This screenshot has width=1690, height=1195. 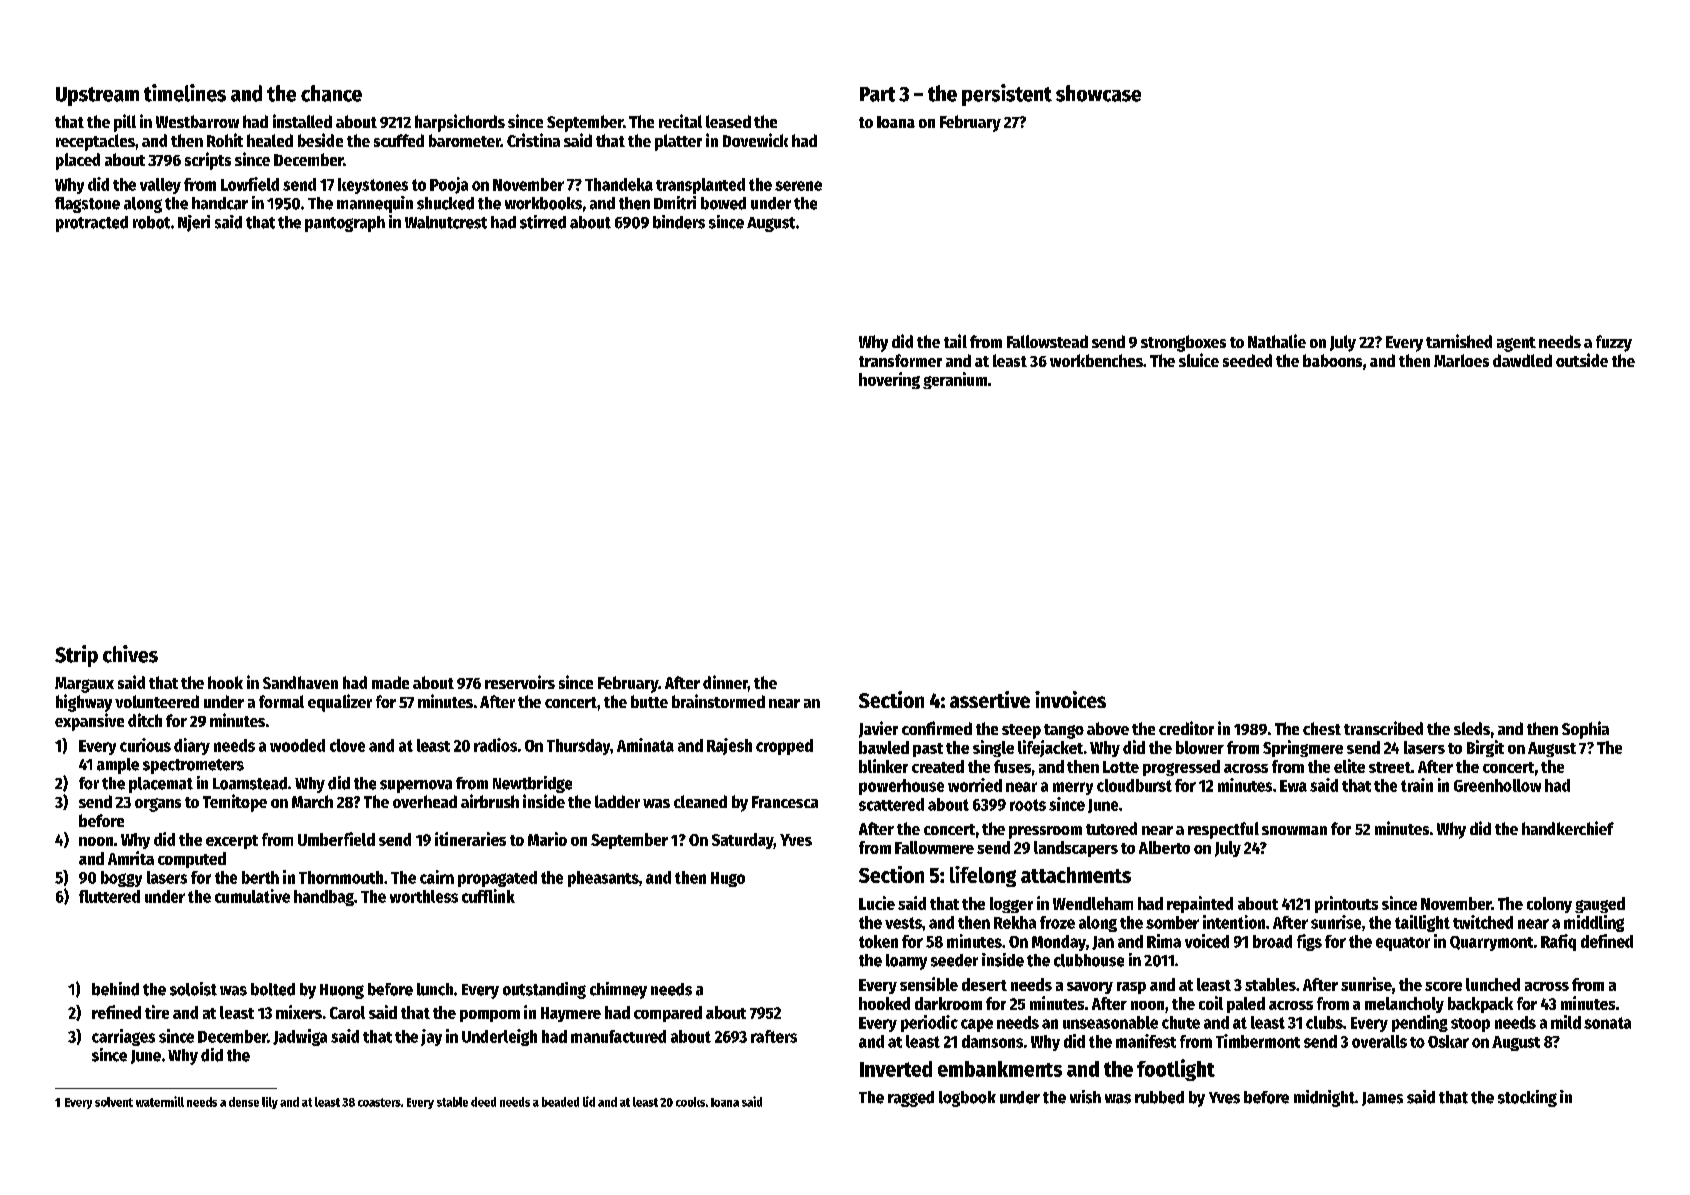 What do you see at coordinates (798, 186) in the screenshot?
I see `serene` at bounding box center [798, 186].
